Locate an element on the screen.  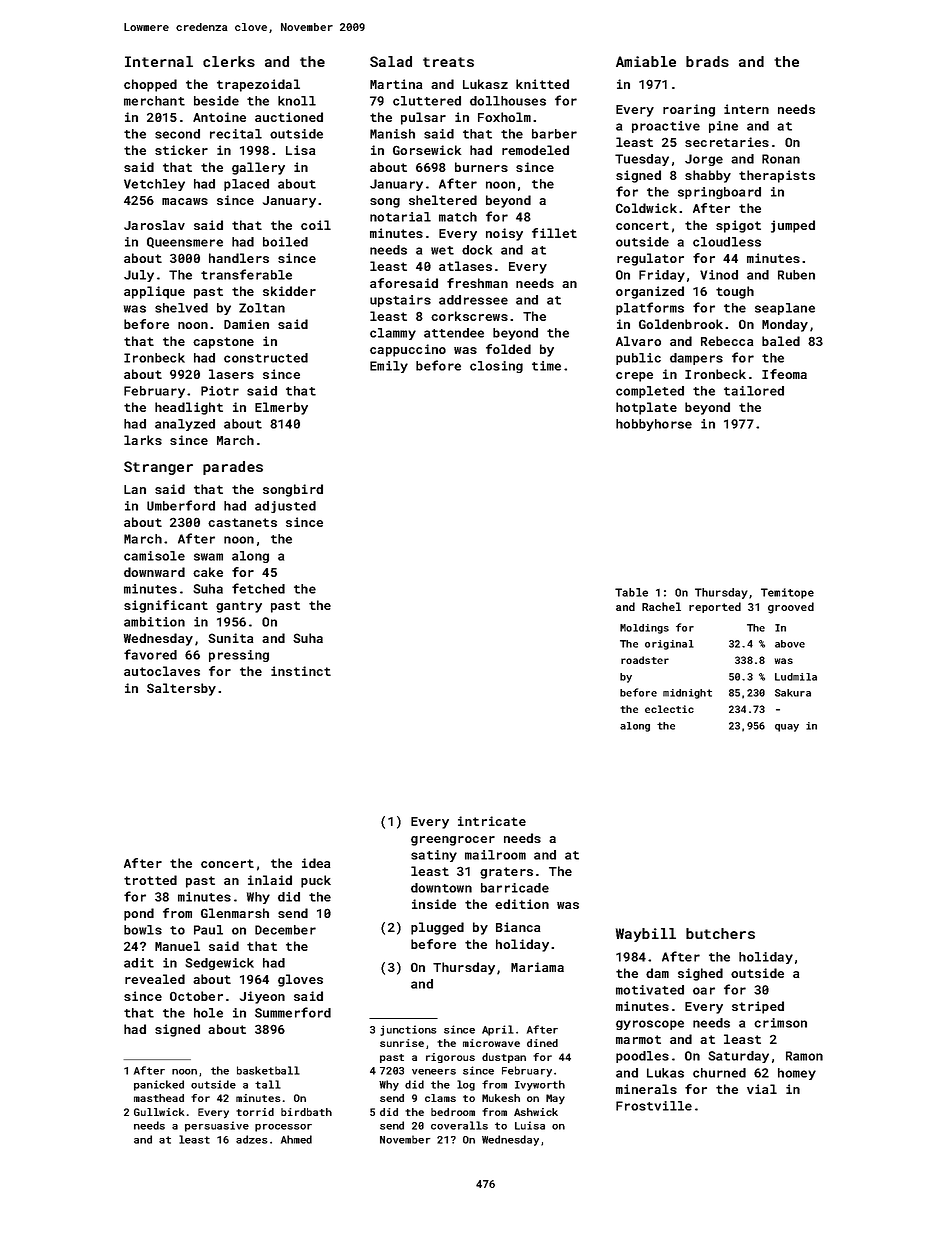
clerks is located at coordinates (229, 61).
